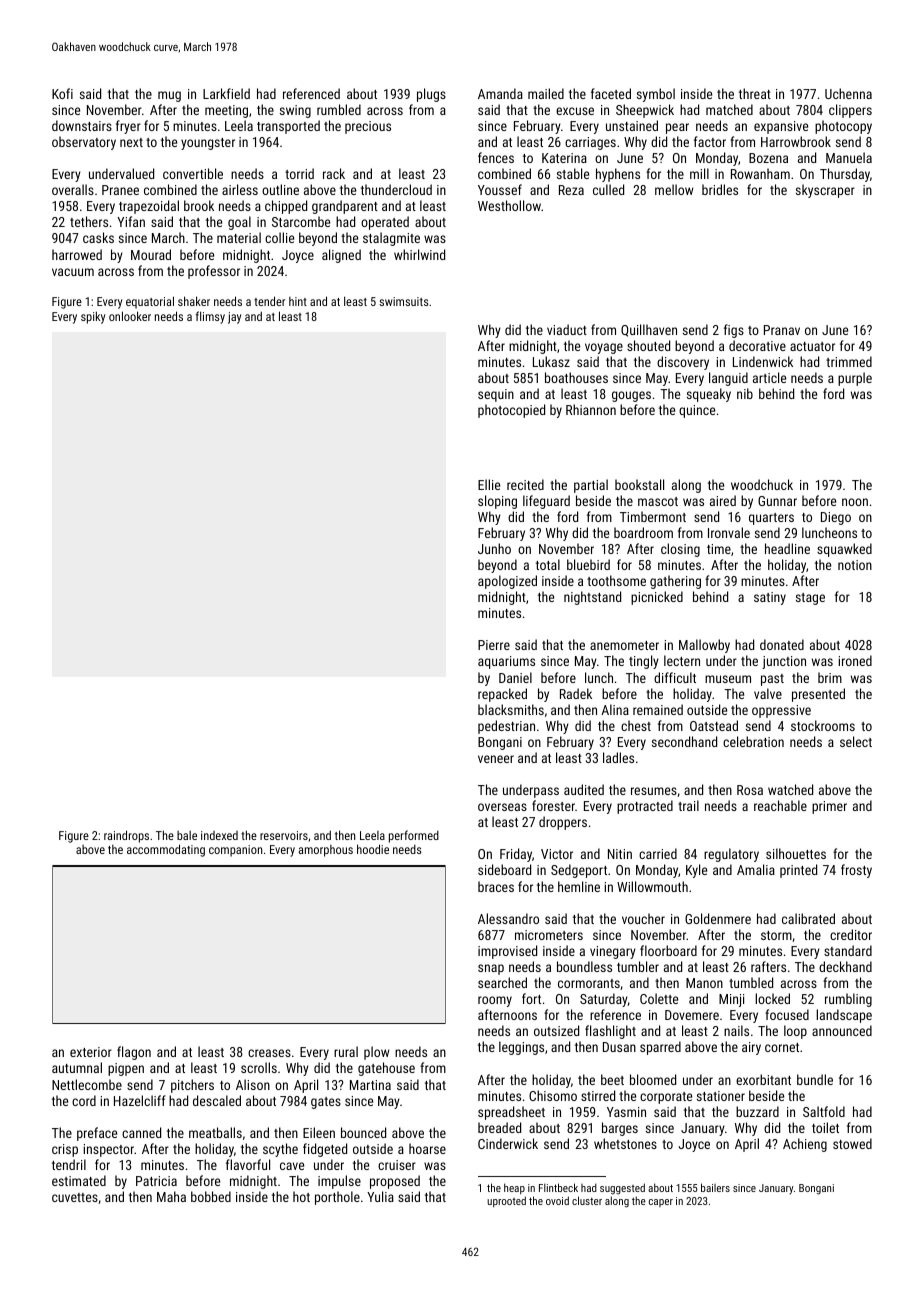 Image resolution: width=924 pixels, height=1308 pixels. I want to click on tingly, so click(644, 662).
